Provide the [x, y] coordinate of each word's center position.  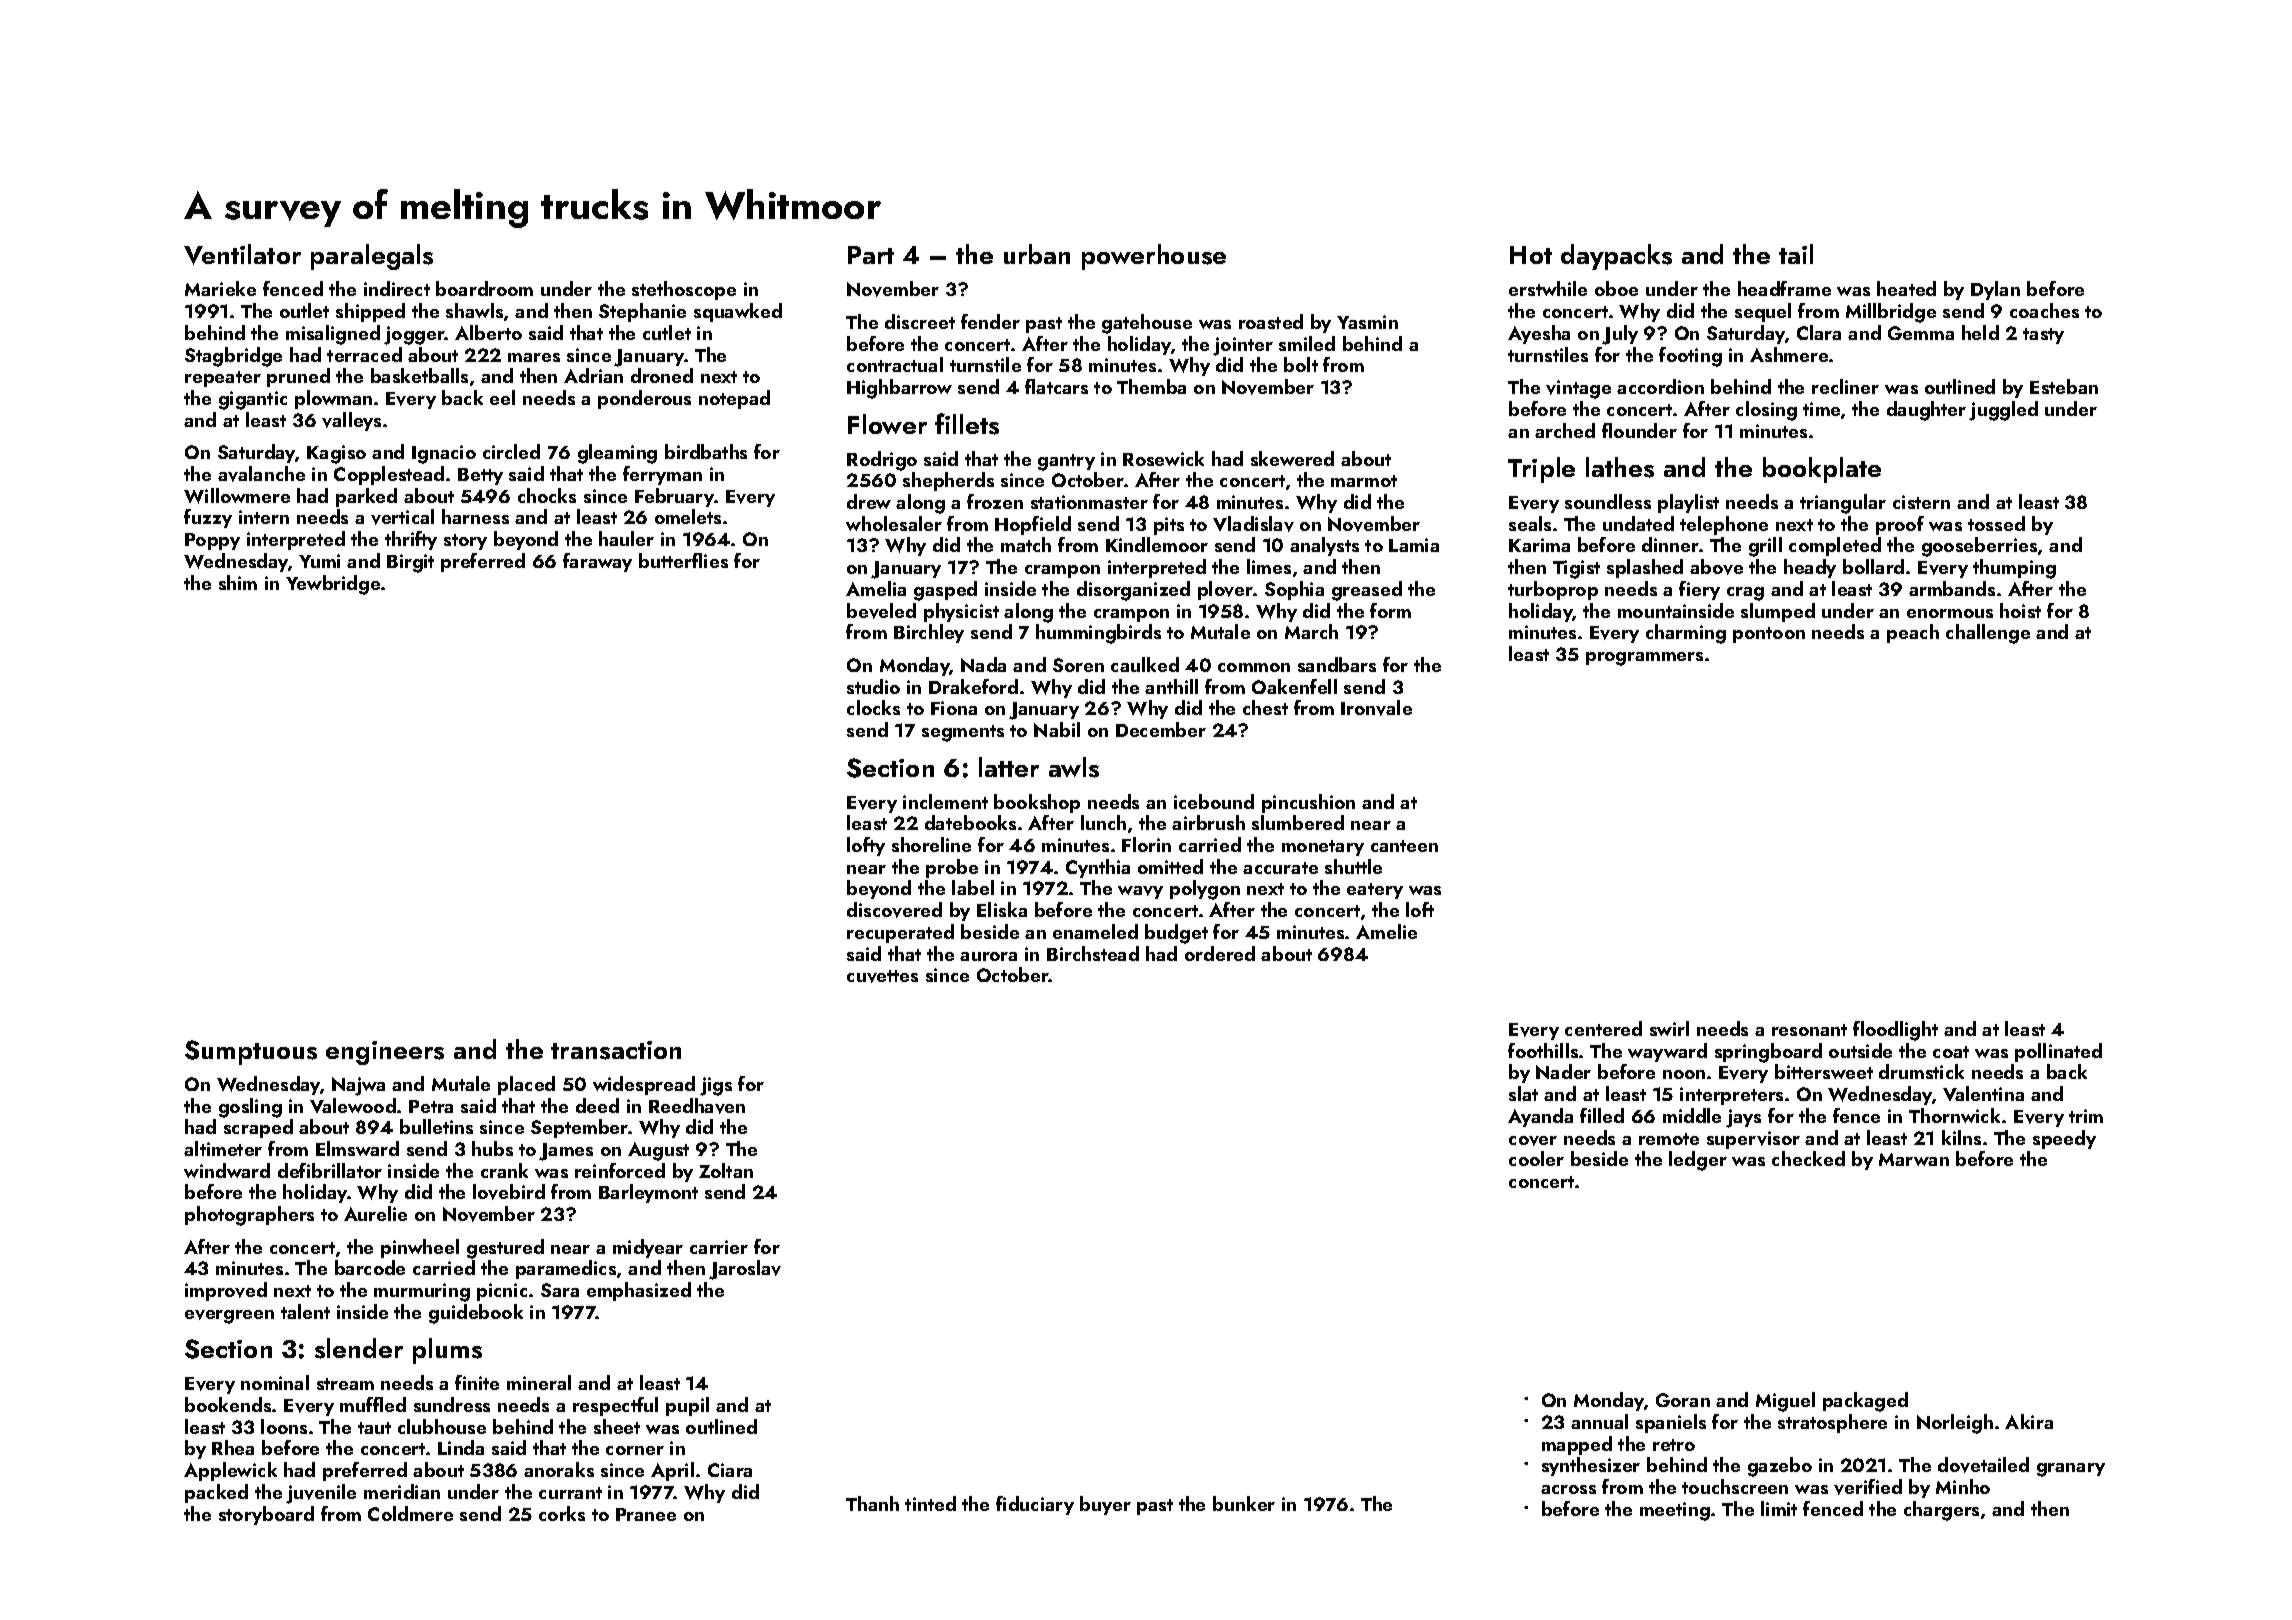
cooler [1536, 1158]
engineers [385, 1053]
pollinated [2058, 1052]
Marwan [1914, 1159]
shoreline [931, 844]
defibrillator [330, 1170]
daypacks [1616, 257]
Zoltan [726, 1170]
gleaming [617, 454]
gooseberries [1979, 547]
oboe [1616, 288]
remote [1669, 1139]
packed [216, 1493]
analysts [1324, 546]
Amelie [1386, 931]
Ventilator [242, 254]
